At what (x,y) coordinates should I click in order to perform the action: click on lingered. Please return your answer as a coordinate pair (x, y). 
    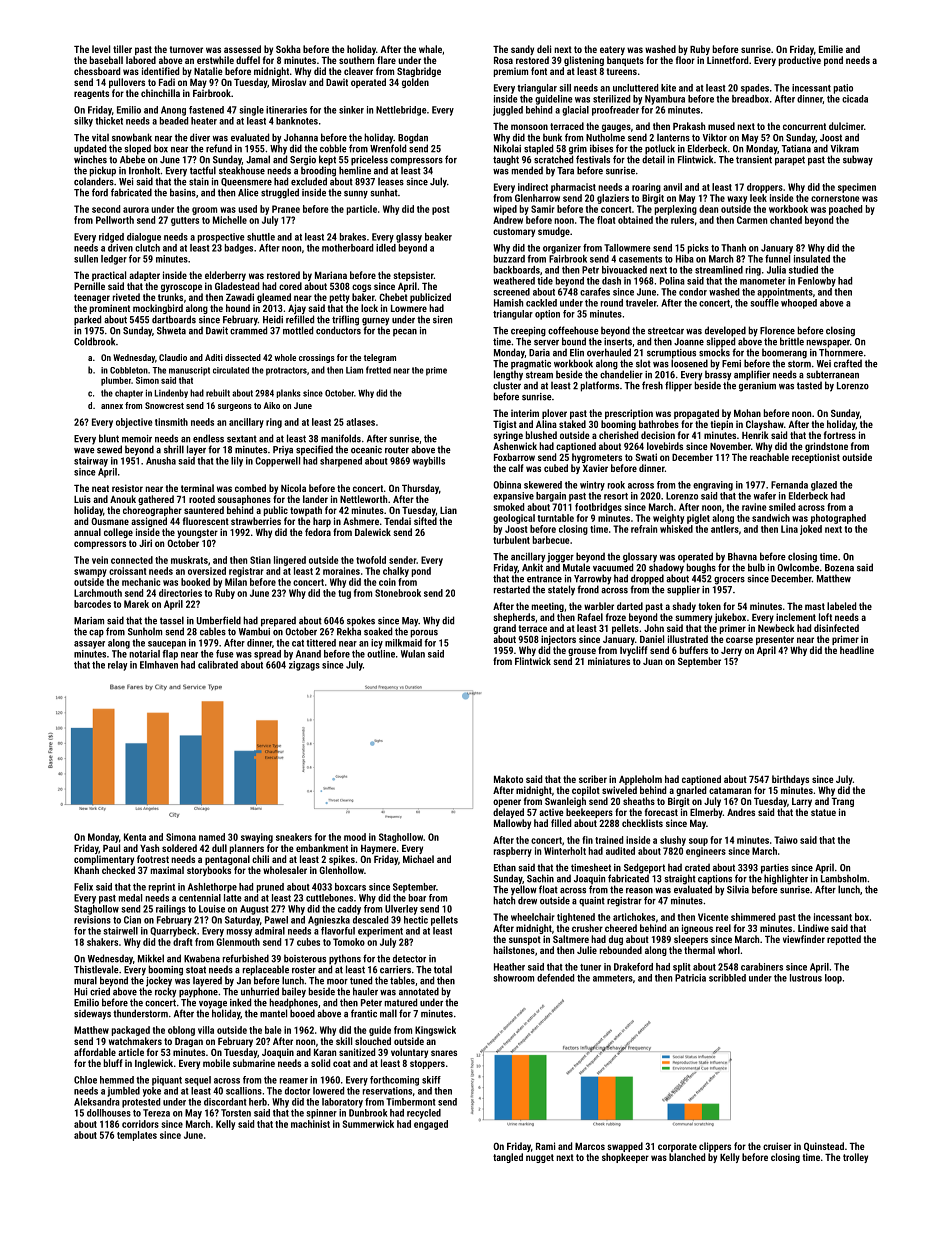
    Looking at the image, I should click on (290, 561).
